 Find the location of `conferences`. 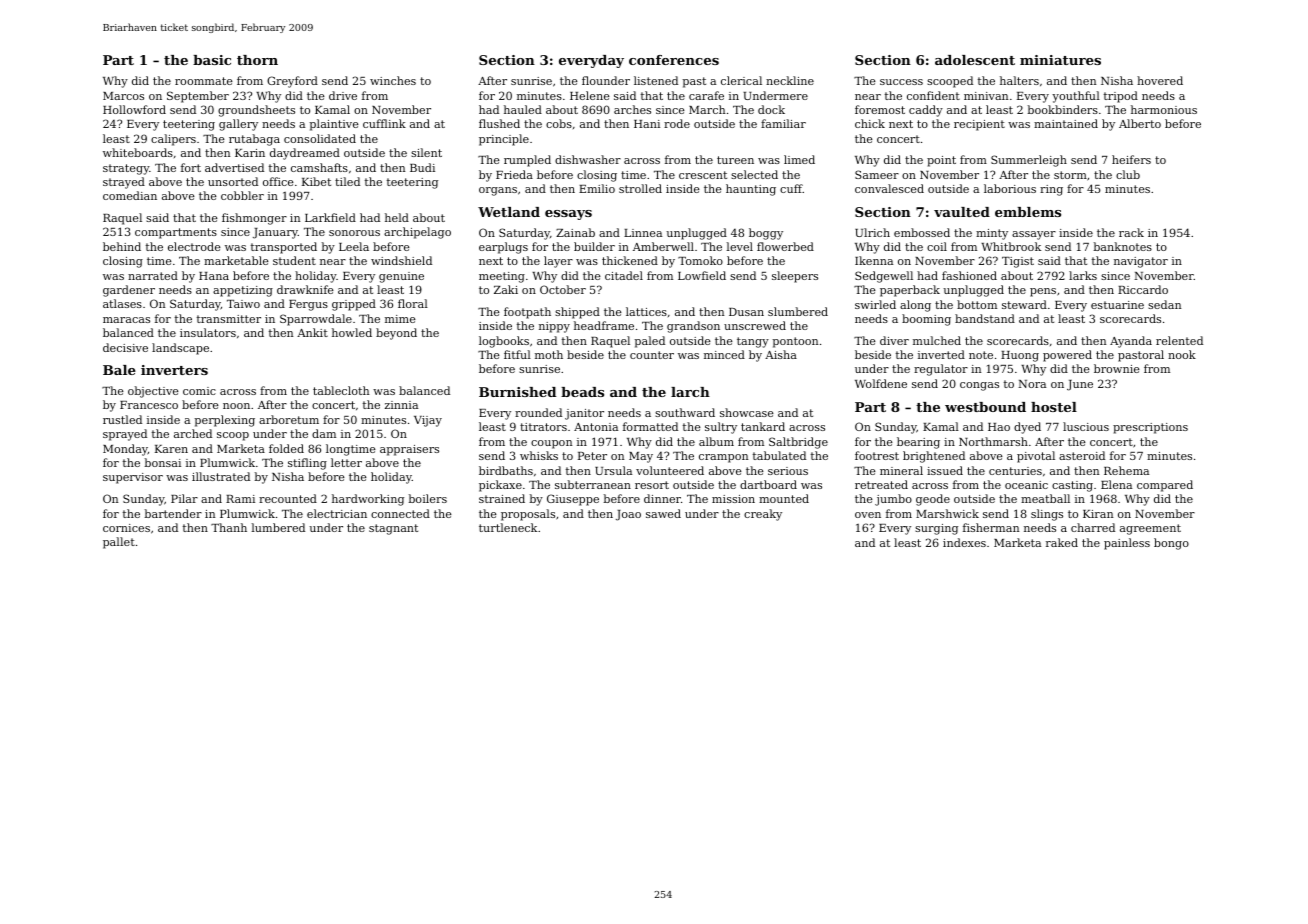

conferences is located at coordinates (674, 60).
